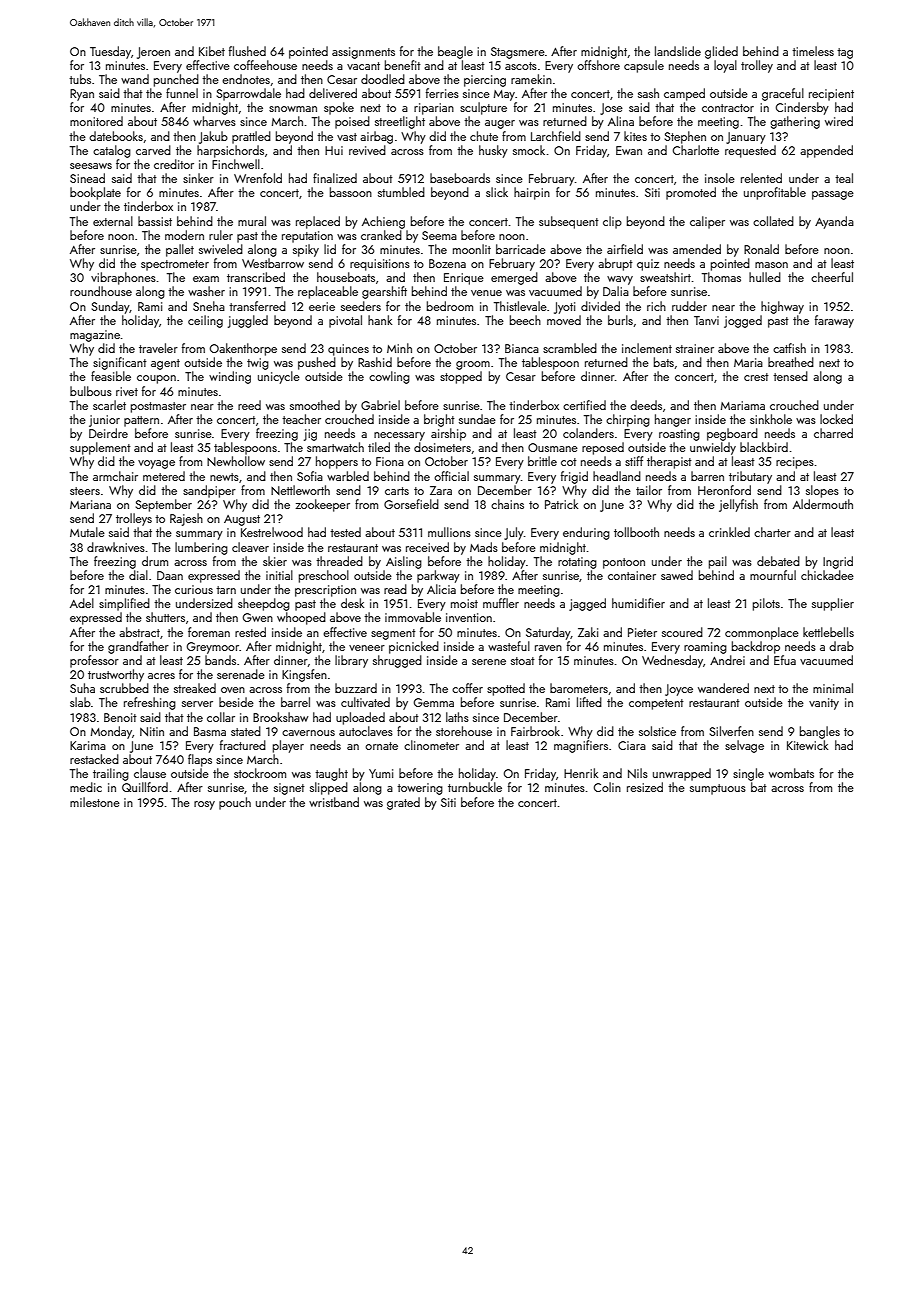  What do you see at coordinates (110, 52) in the image?
I see `Tuesday` at bounding box center [110, 52].
